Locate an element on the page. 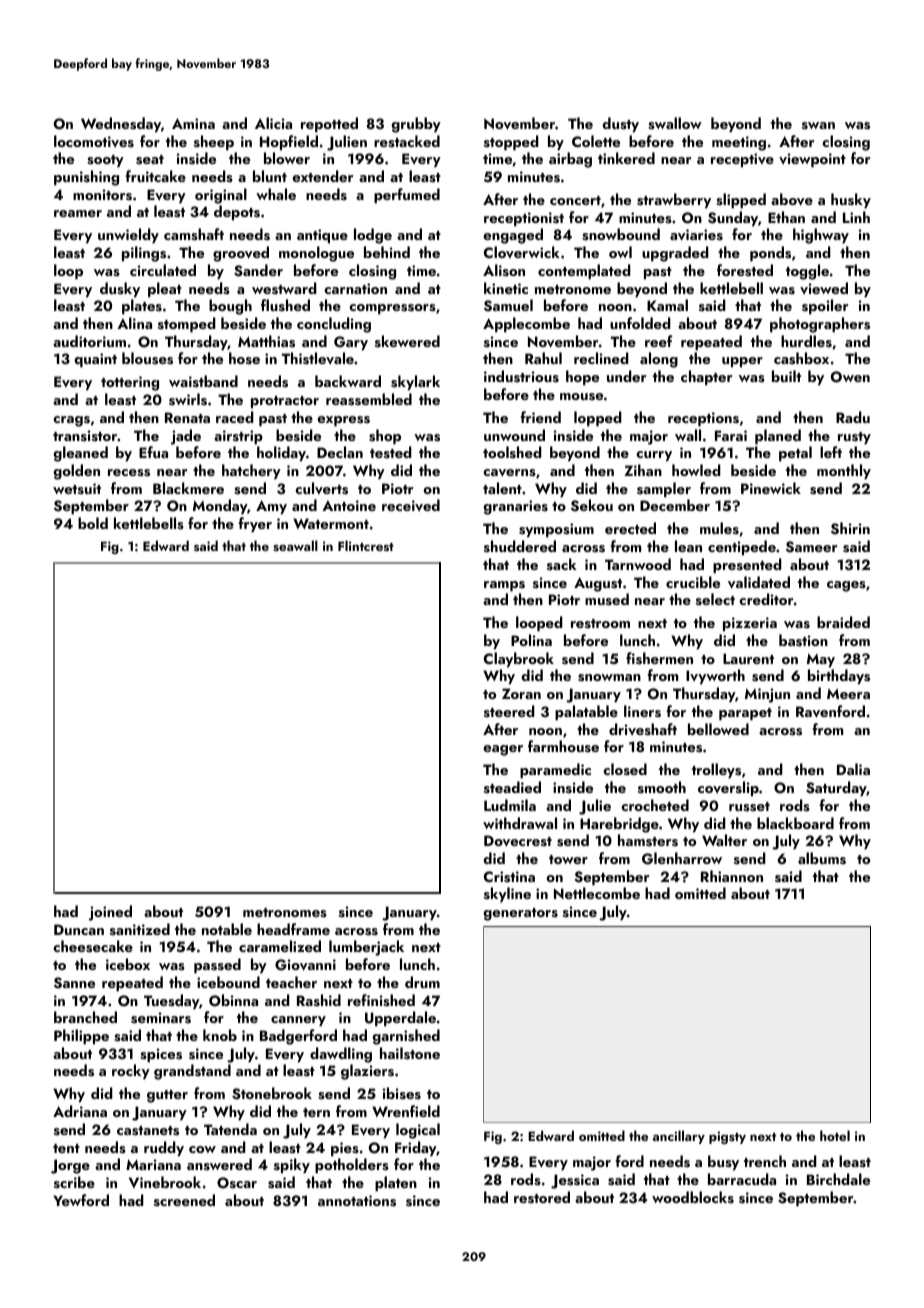  Claybrook is located at coordinates (519, 660).
